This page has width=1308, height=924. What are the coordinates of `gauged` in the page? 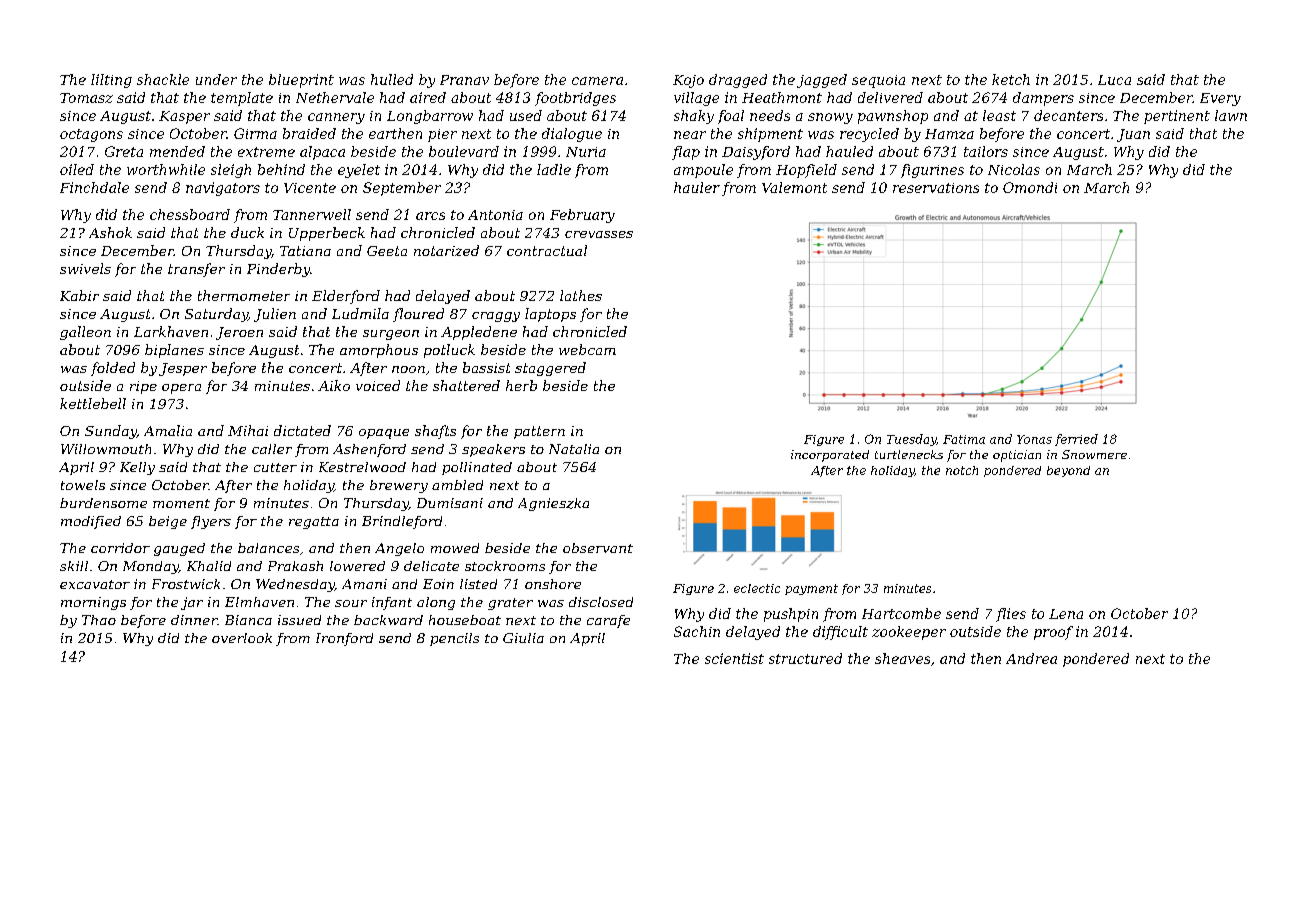 It's located at (179, 549).
